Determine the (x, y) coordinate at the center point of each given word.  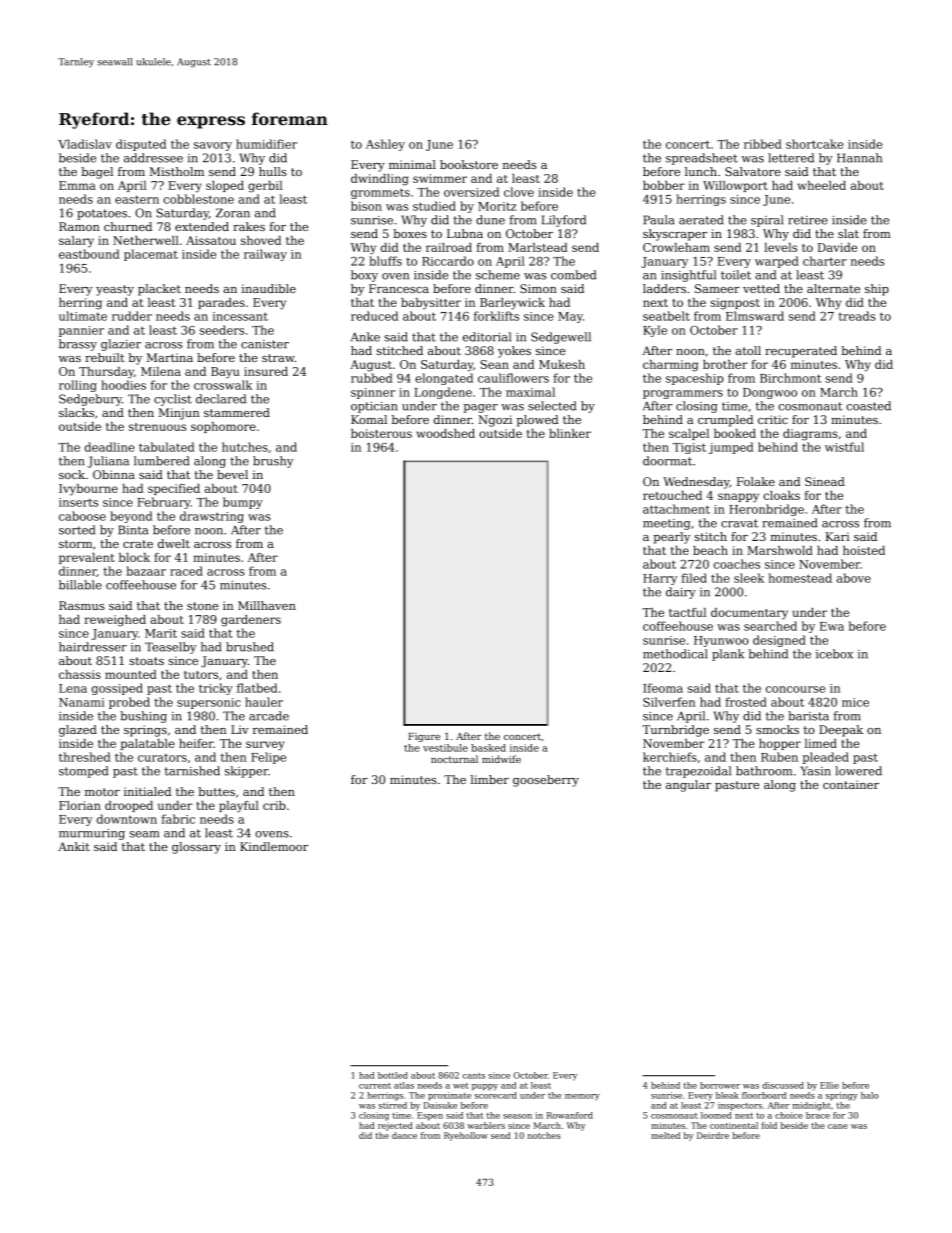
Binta (133, 530)
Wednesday (696, 483)
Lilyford (564, 221)
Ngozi (495, 421)
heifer (196, 743)
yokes (514, 352)
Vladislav (85, 144)
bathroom (764, 771)
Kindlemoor (274, 846)
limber (490, 779)
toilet (736, 275)
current (375, 1086)
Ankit (74, 846)
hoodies (123, 385)
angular (688, 786)
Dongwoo (770, 393)
